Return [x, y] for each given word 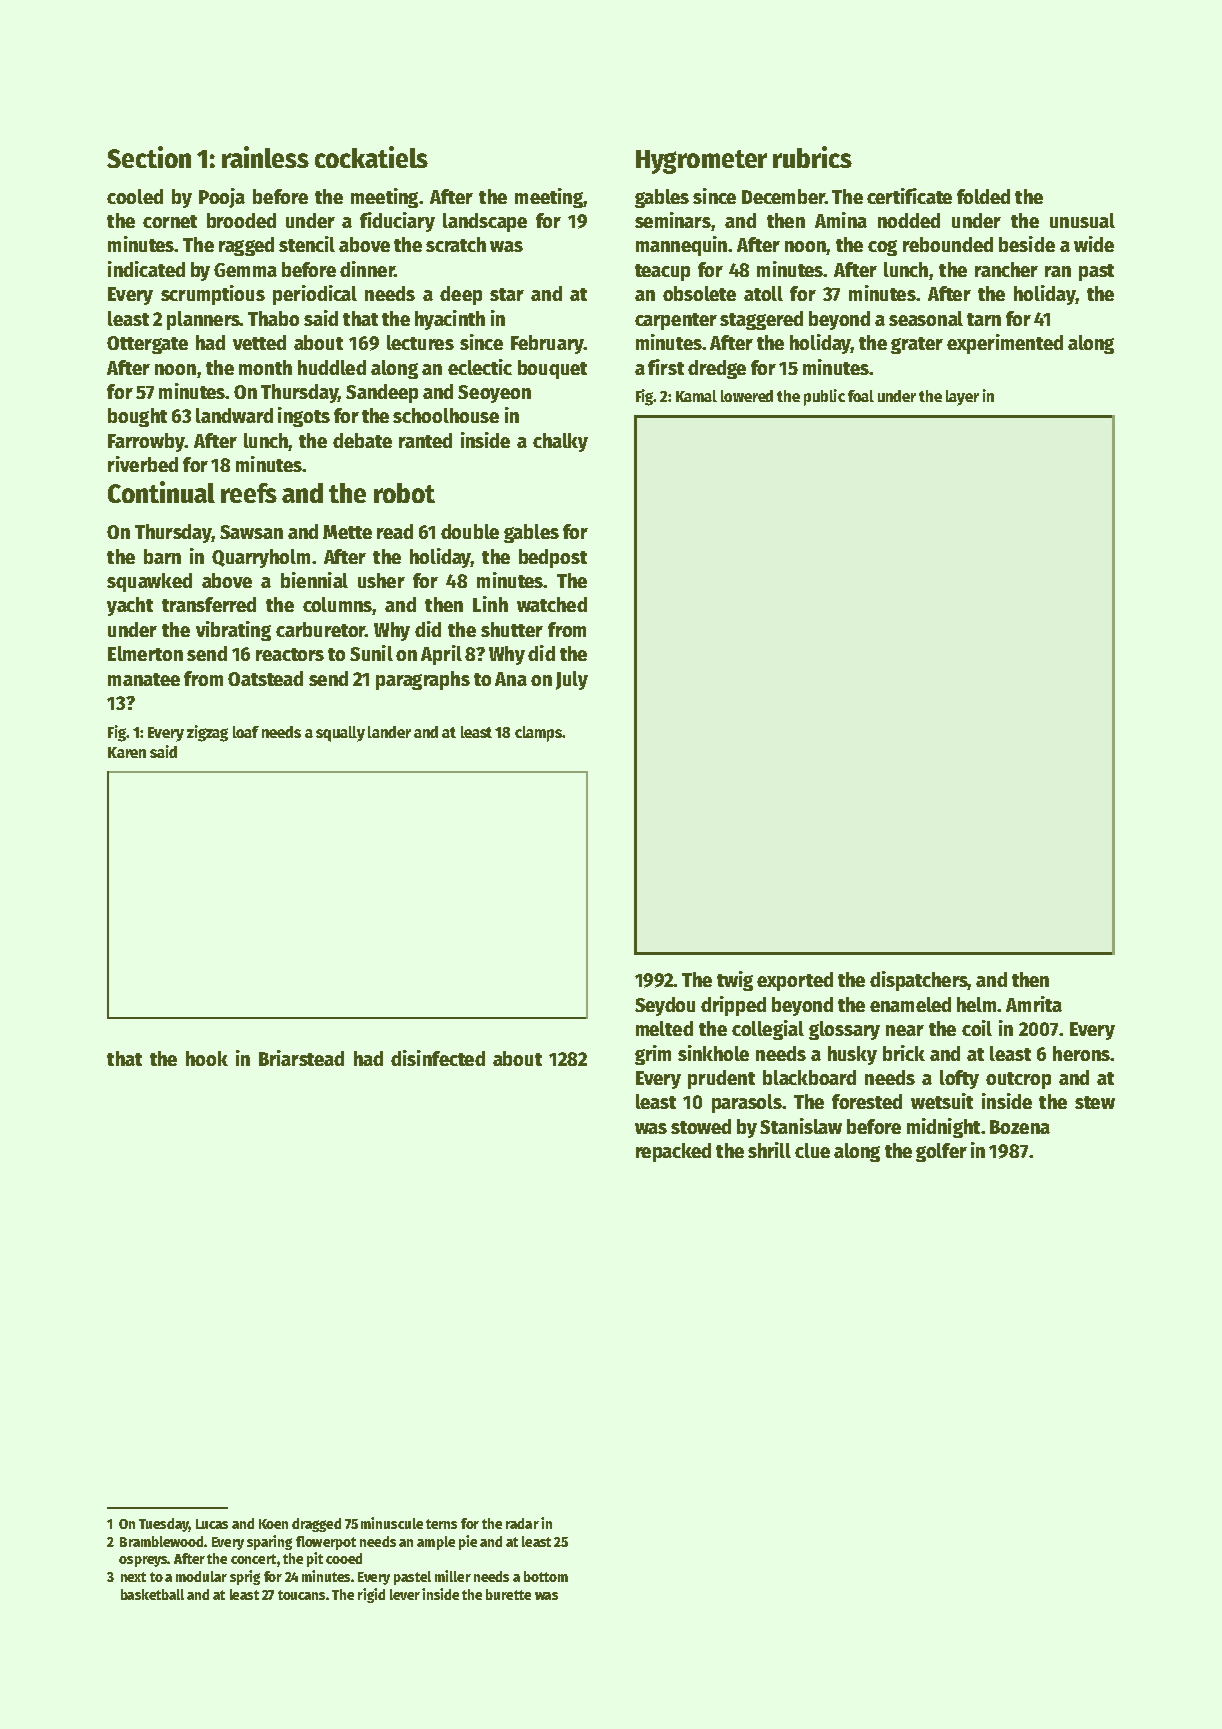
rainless [265, 157]
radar [522, 1523]
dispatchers [919, 981]
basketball [152, 1594]
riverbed [143, 464]
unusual [1082, 220]
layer [962, 398]
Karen [127, 752]
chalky [560, 442]
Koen [273, 1524]
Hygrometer [701, 162]
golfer [941, 1152]
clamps [538, 734]
